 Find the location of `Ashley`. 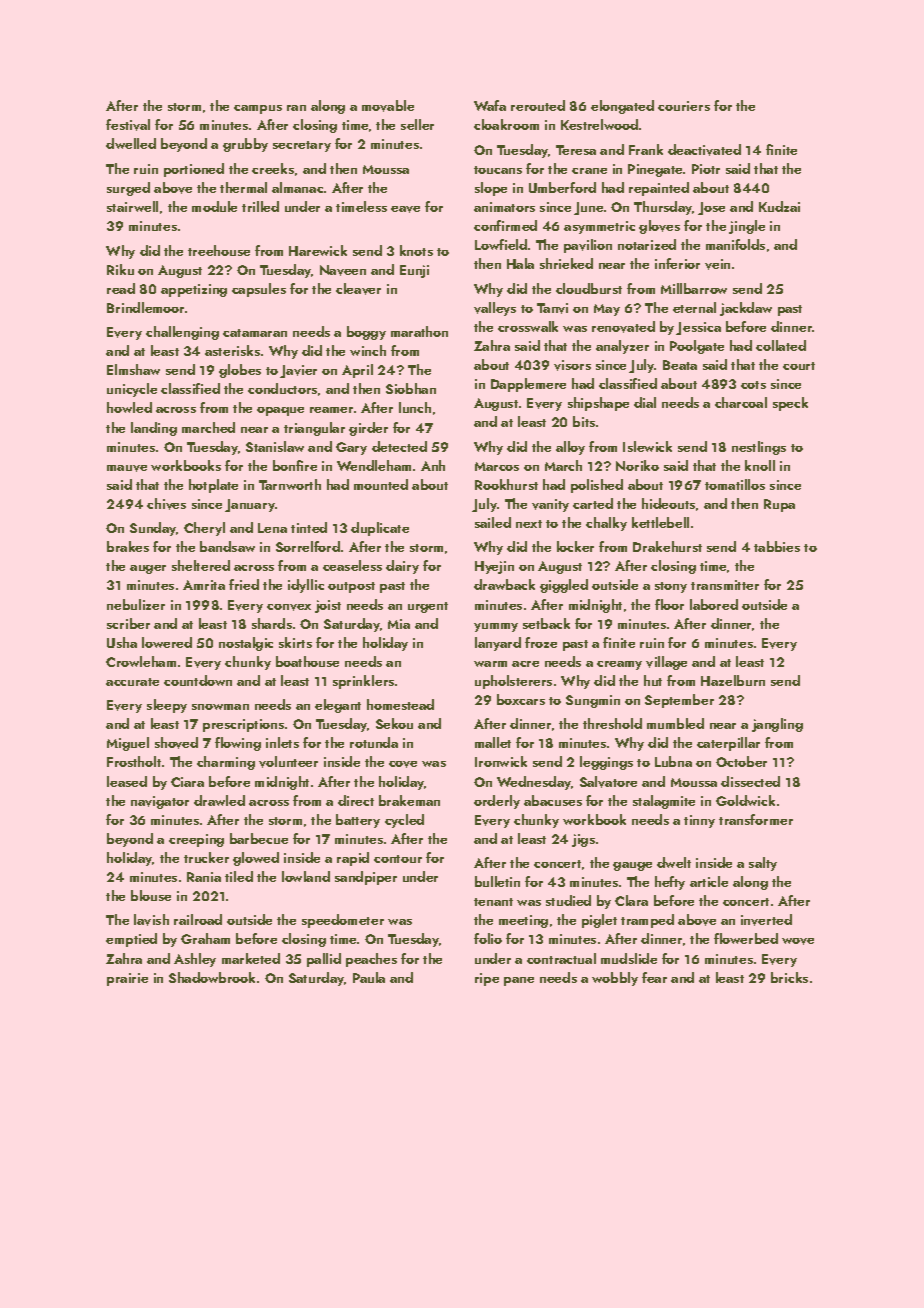

Ashley is located at coordinates (195, 960).
